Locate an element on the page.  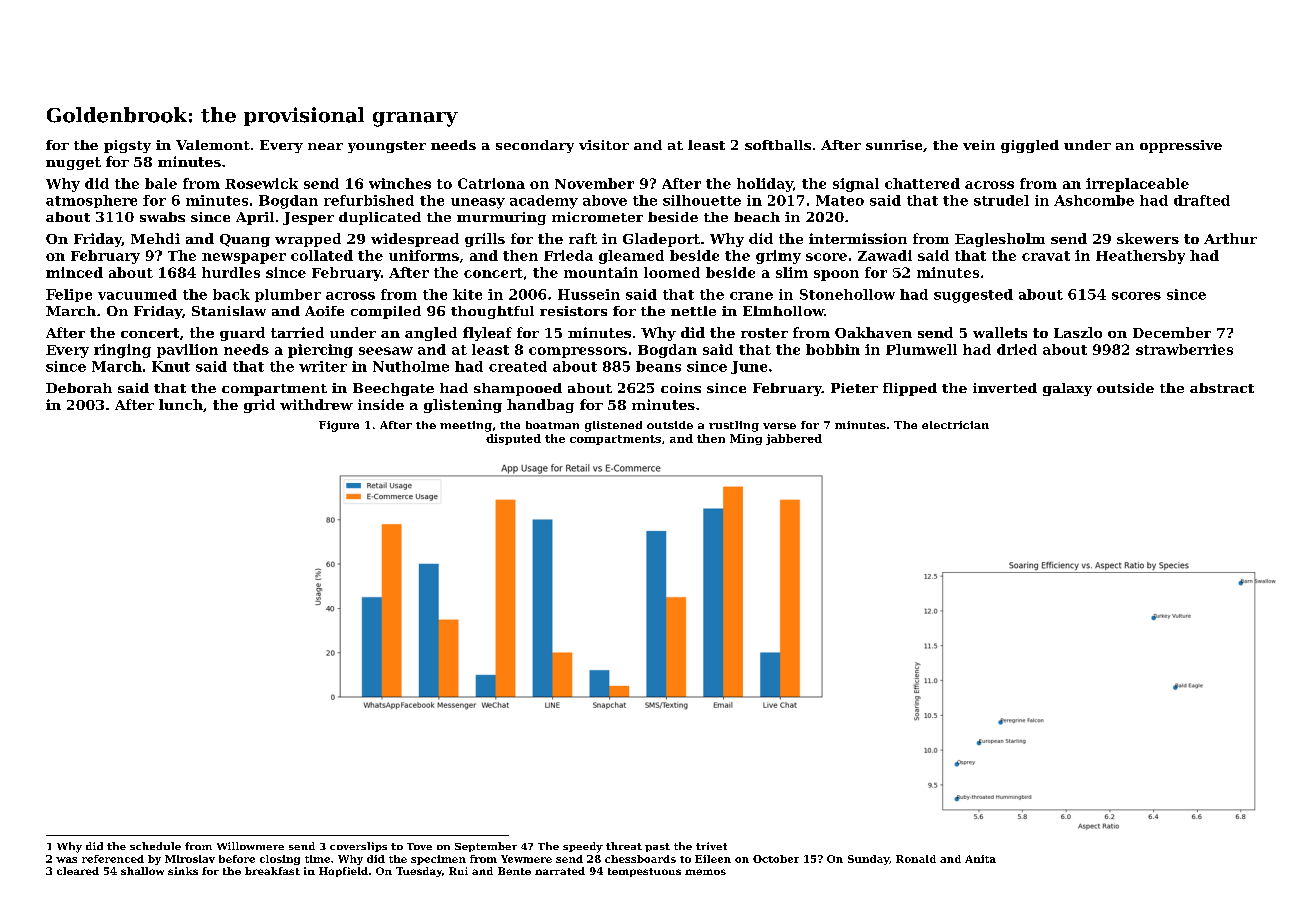
strawberries is located at coordinates (1184, 349).
